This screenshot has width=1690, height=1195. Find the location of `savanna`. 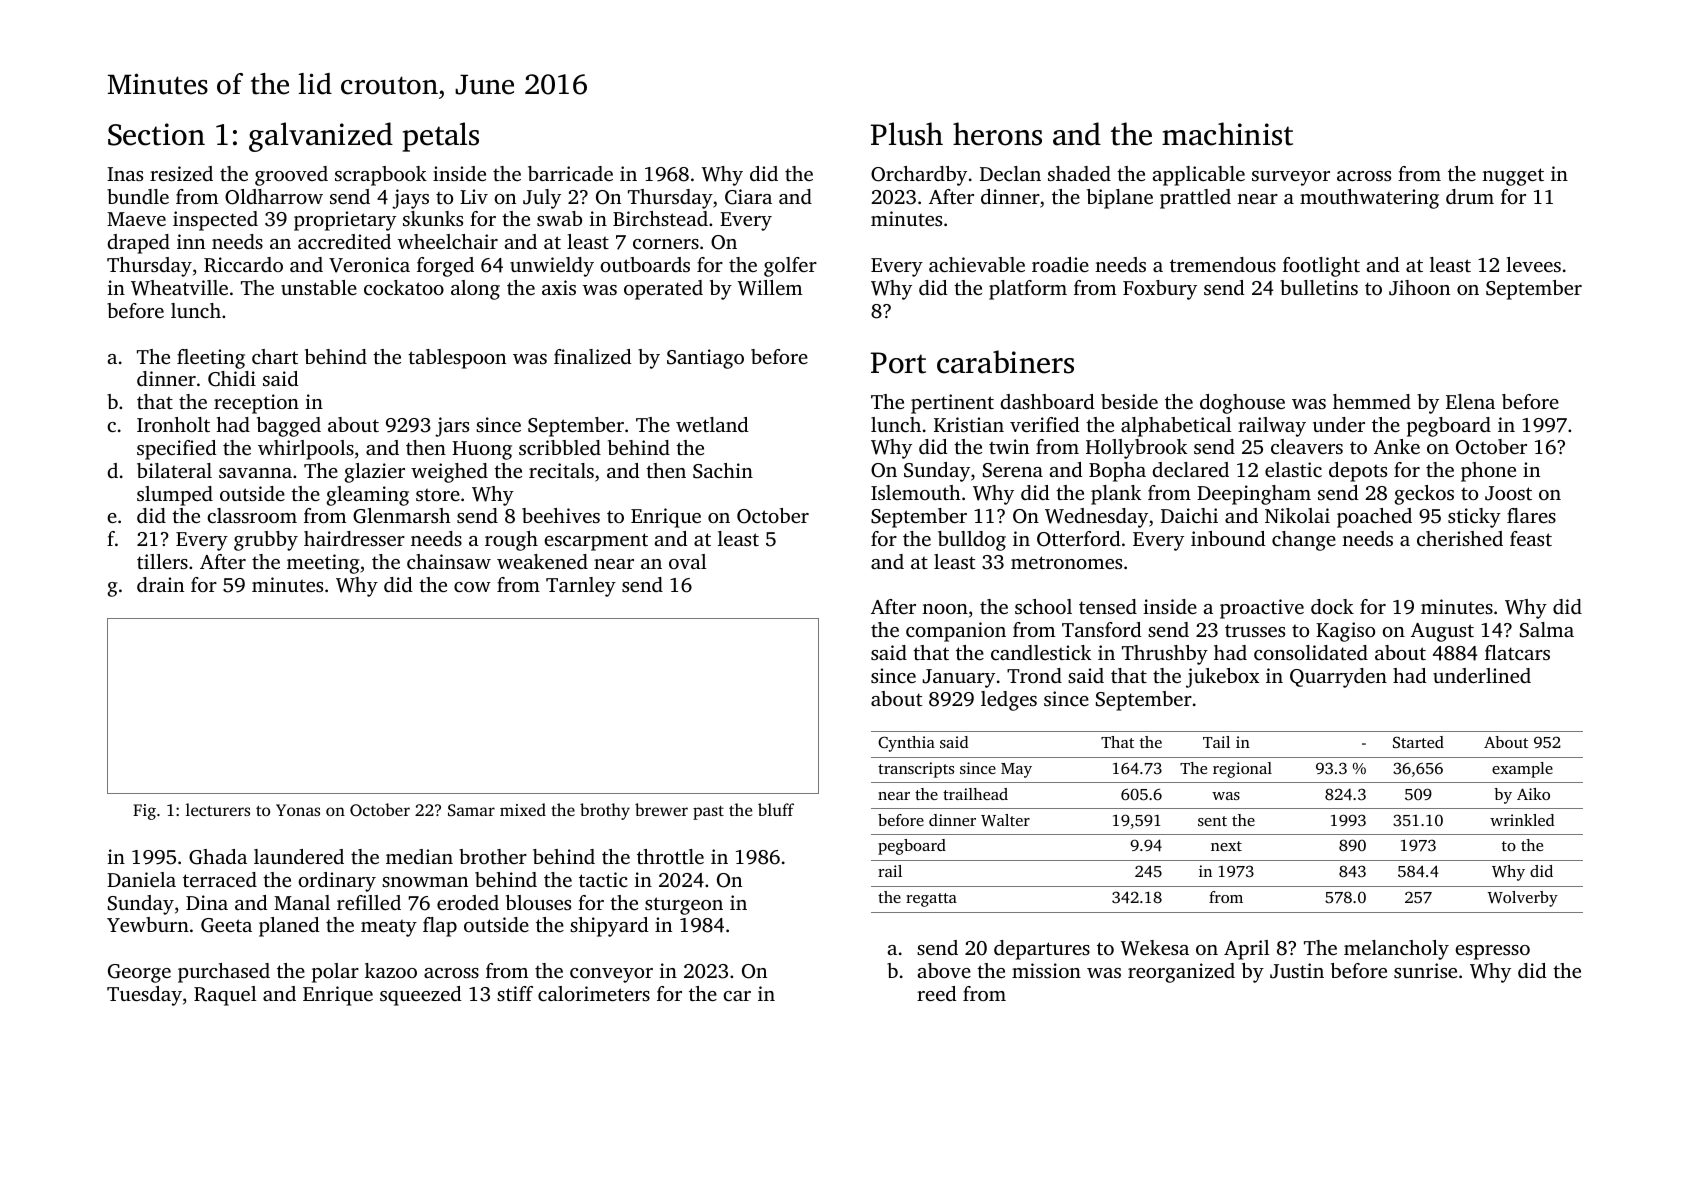

savanna is located at coordinates (255, 473).
